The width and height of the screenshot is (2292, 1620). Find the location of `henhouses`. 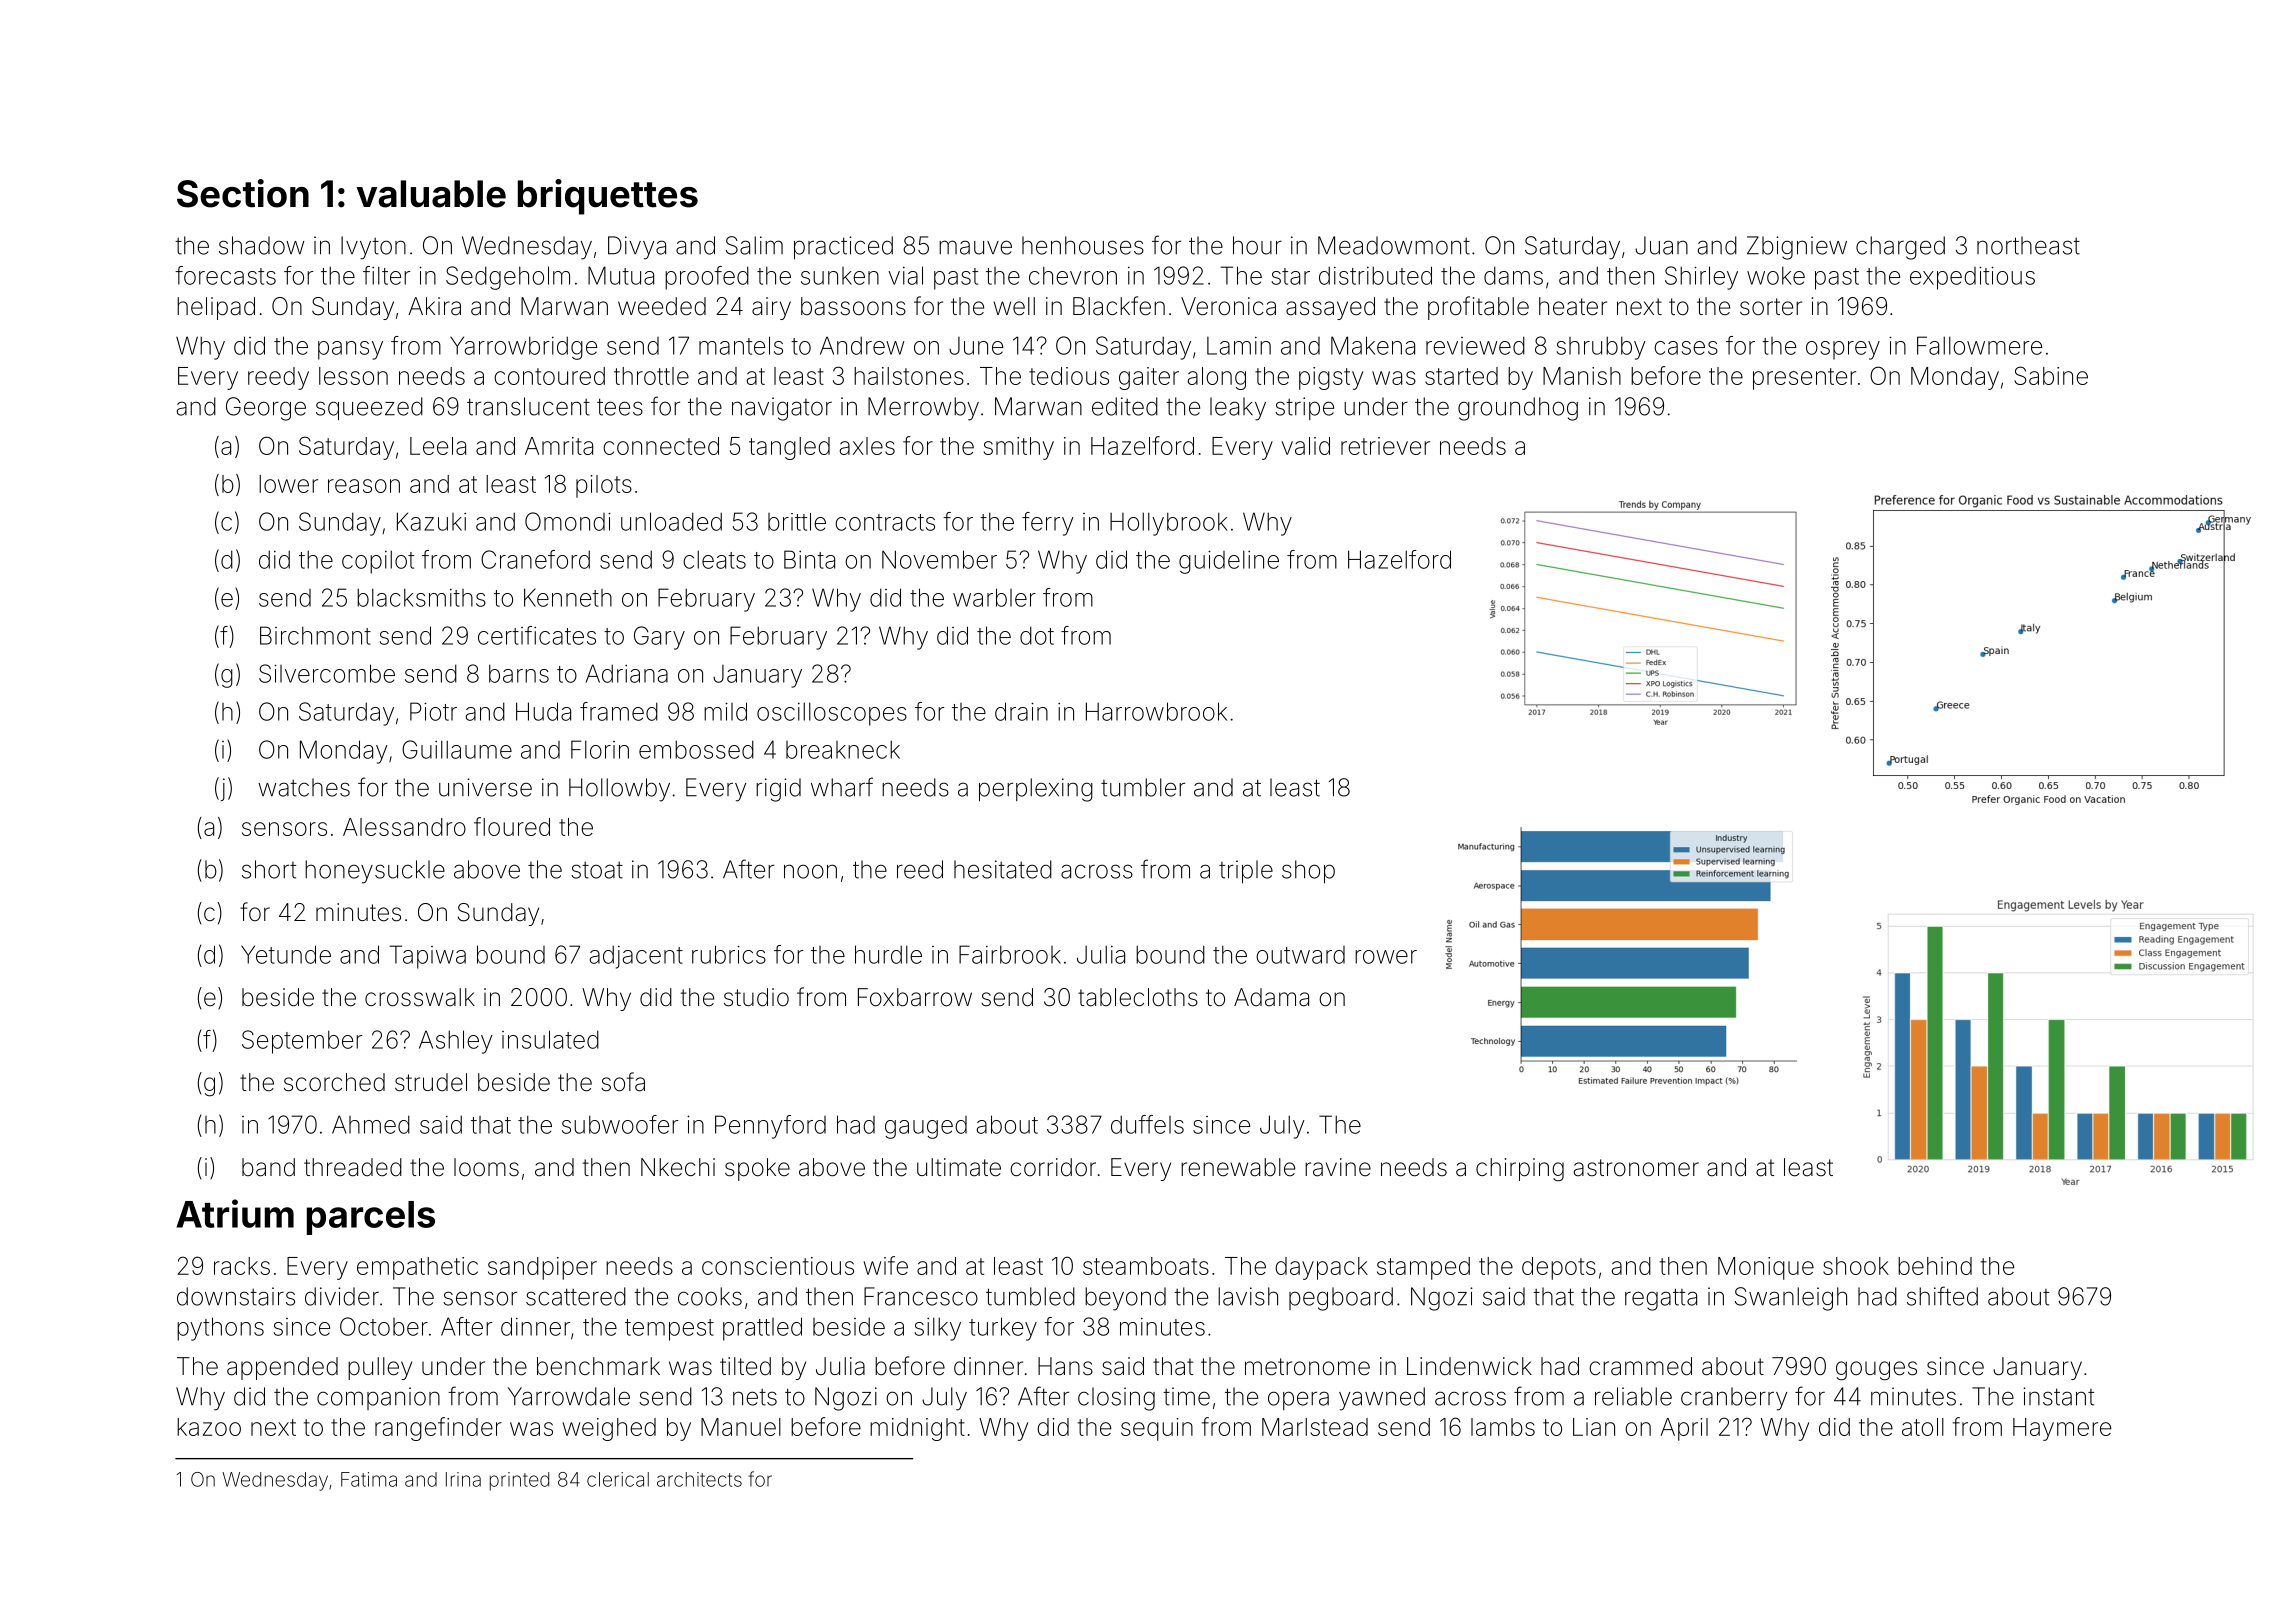

henhouses is located at coordinates (1083, 245).
